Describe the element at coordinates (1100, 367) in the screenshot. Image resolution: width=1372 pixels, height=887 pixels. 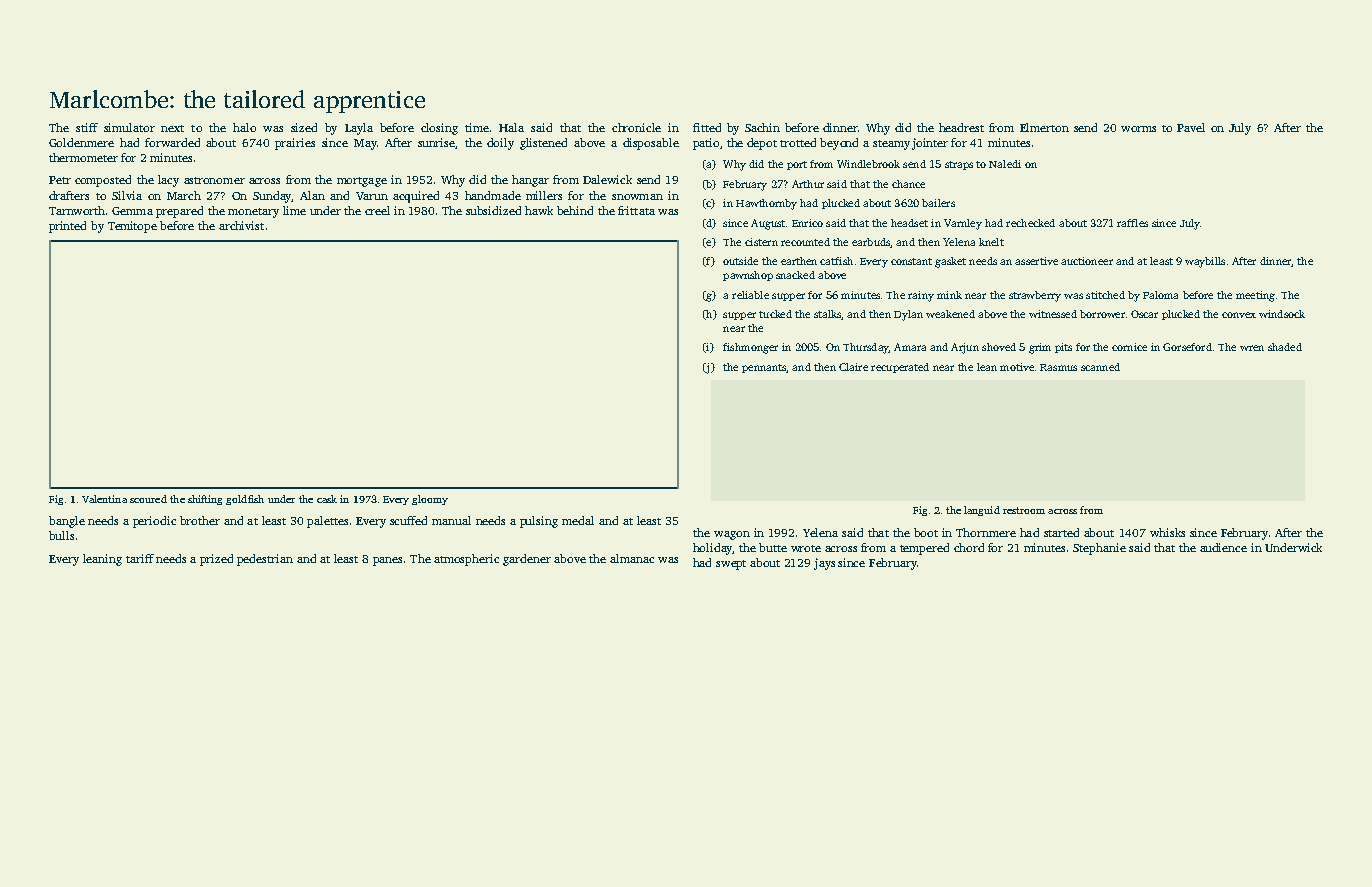
I see `scanned` at that location.
